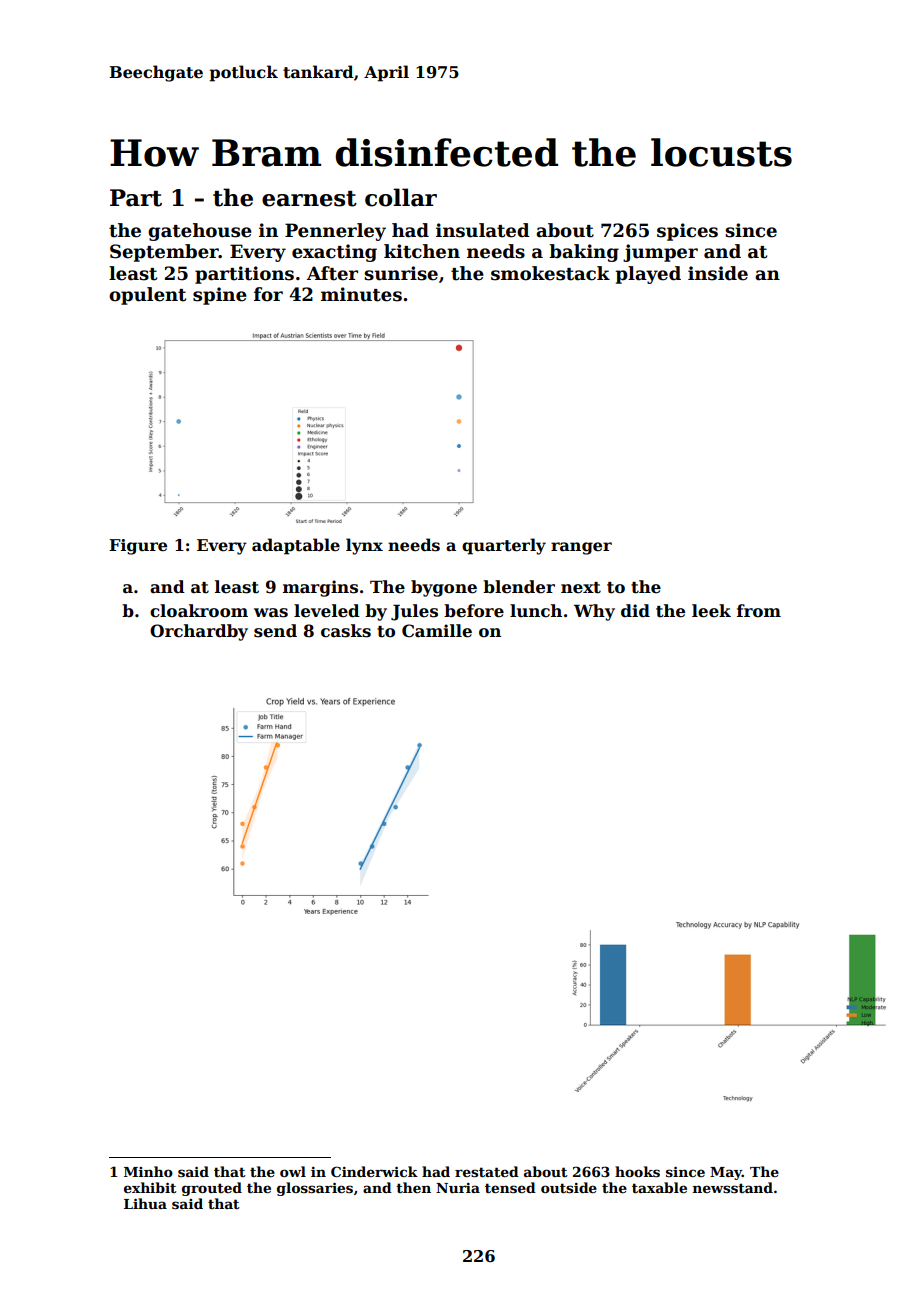 This screenshot has width=924, height=1314. What do you see at coordinates (637, 1171) in the screenshot?
I see `hooks` at bounding box center [637, 1171].
